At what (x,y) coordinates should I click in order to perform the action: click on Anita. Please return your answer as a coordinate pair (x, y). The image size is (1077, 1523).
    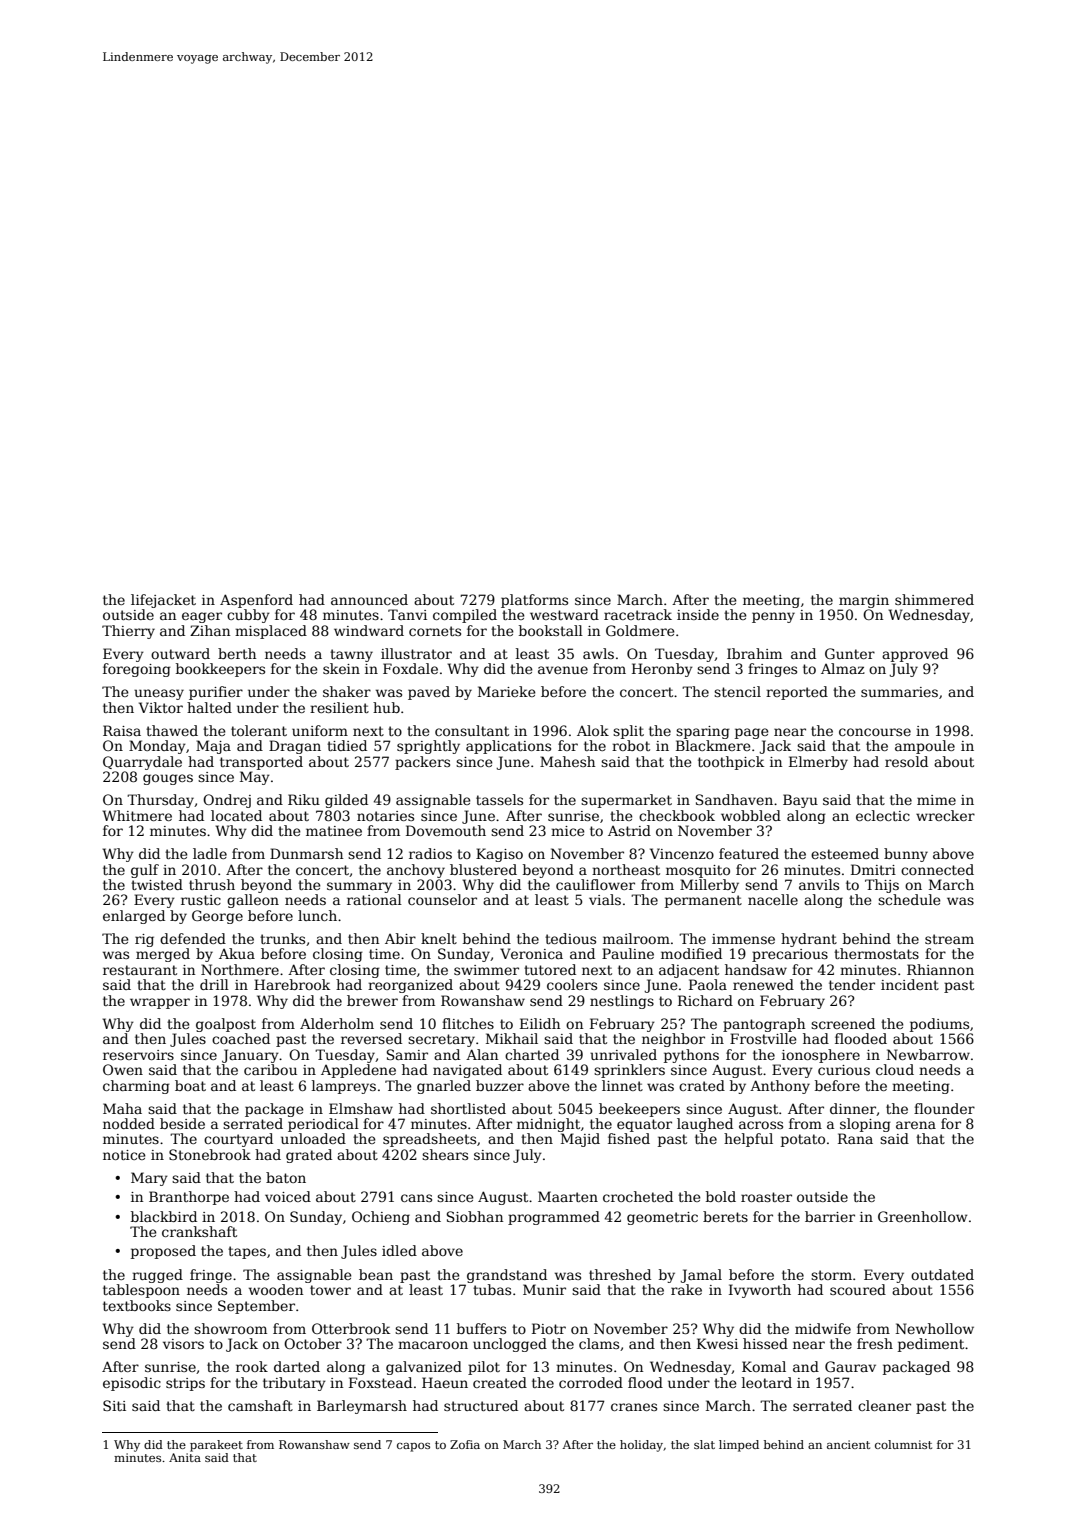
    Looking at the image, I should click on (185, 1457).
